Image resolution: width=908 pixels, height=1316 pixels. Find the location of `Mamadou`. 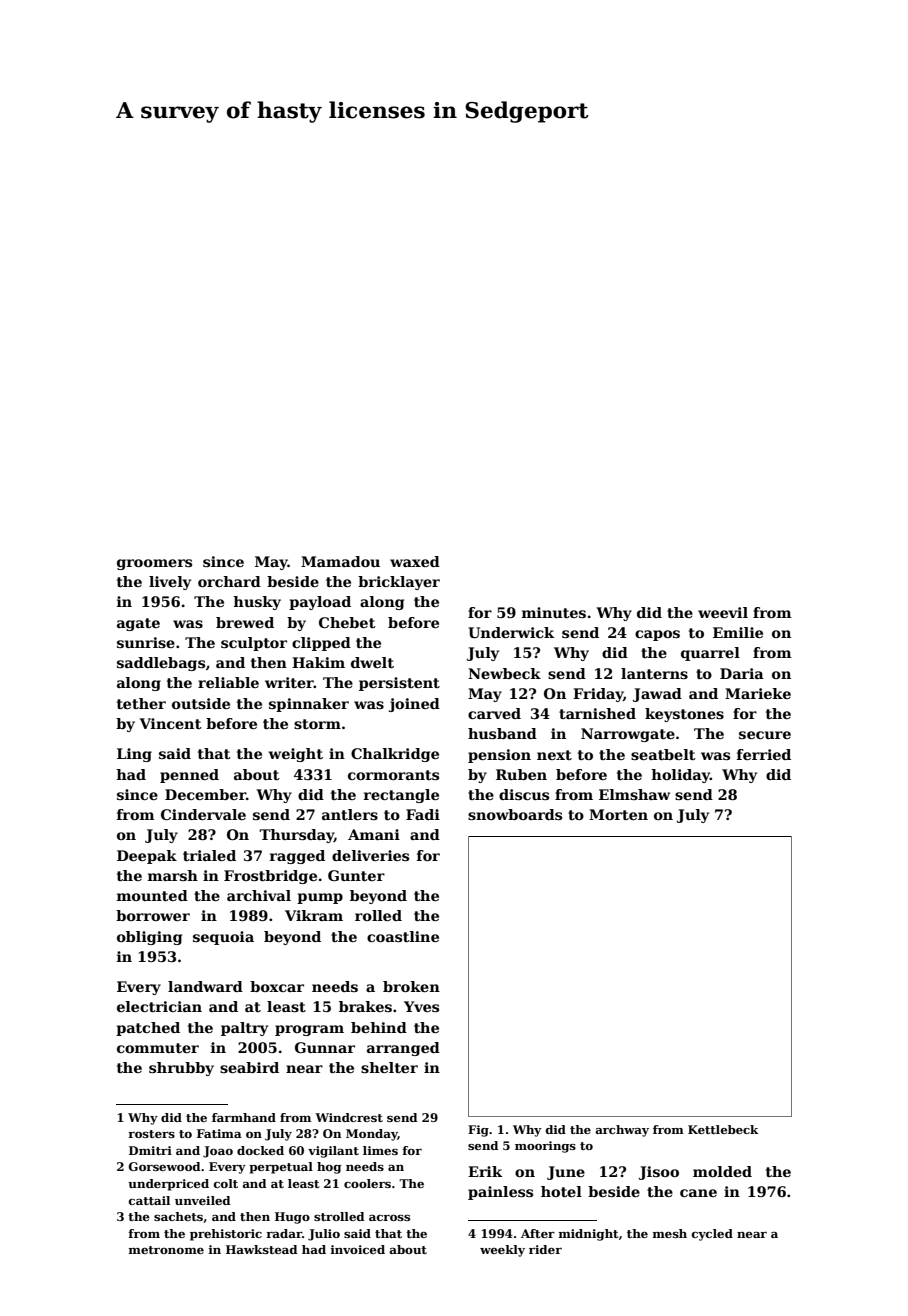

Mamadou is located at coordinates (340, 561).
